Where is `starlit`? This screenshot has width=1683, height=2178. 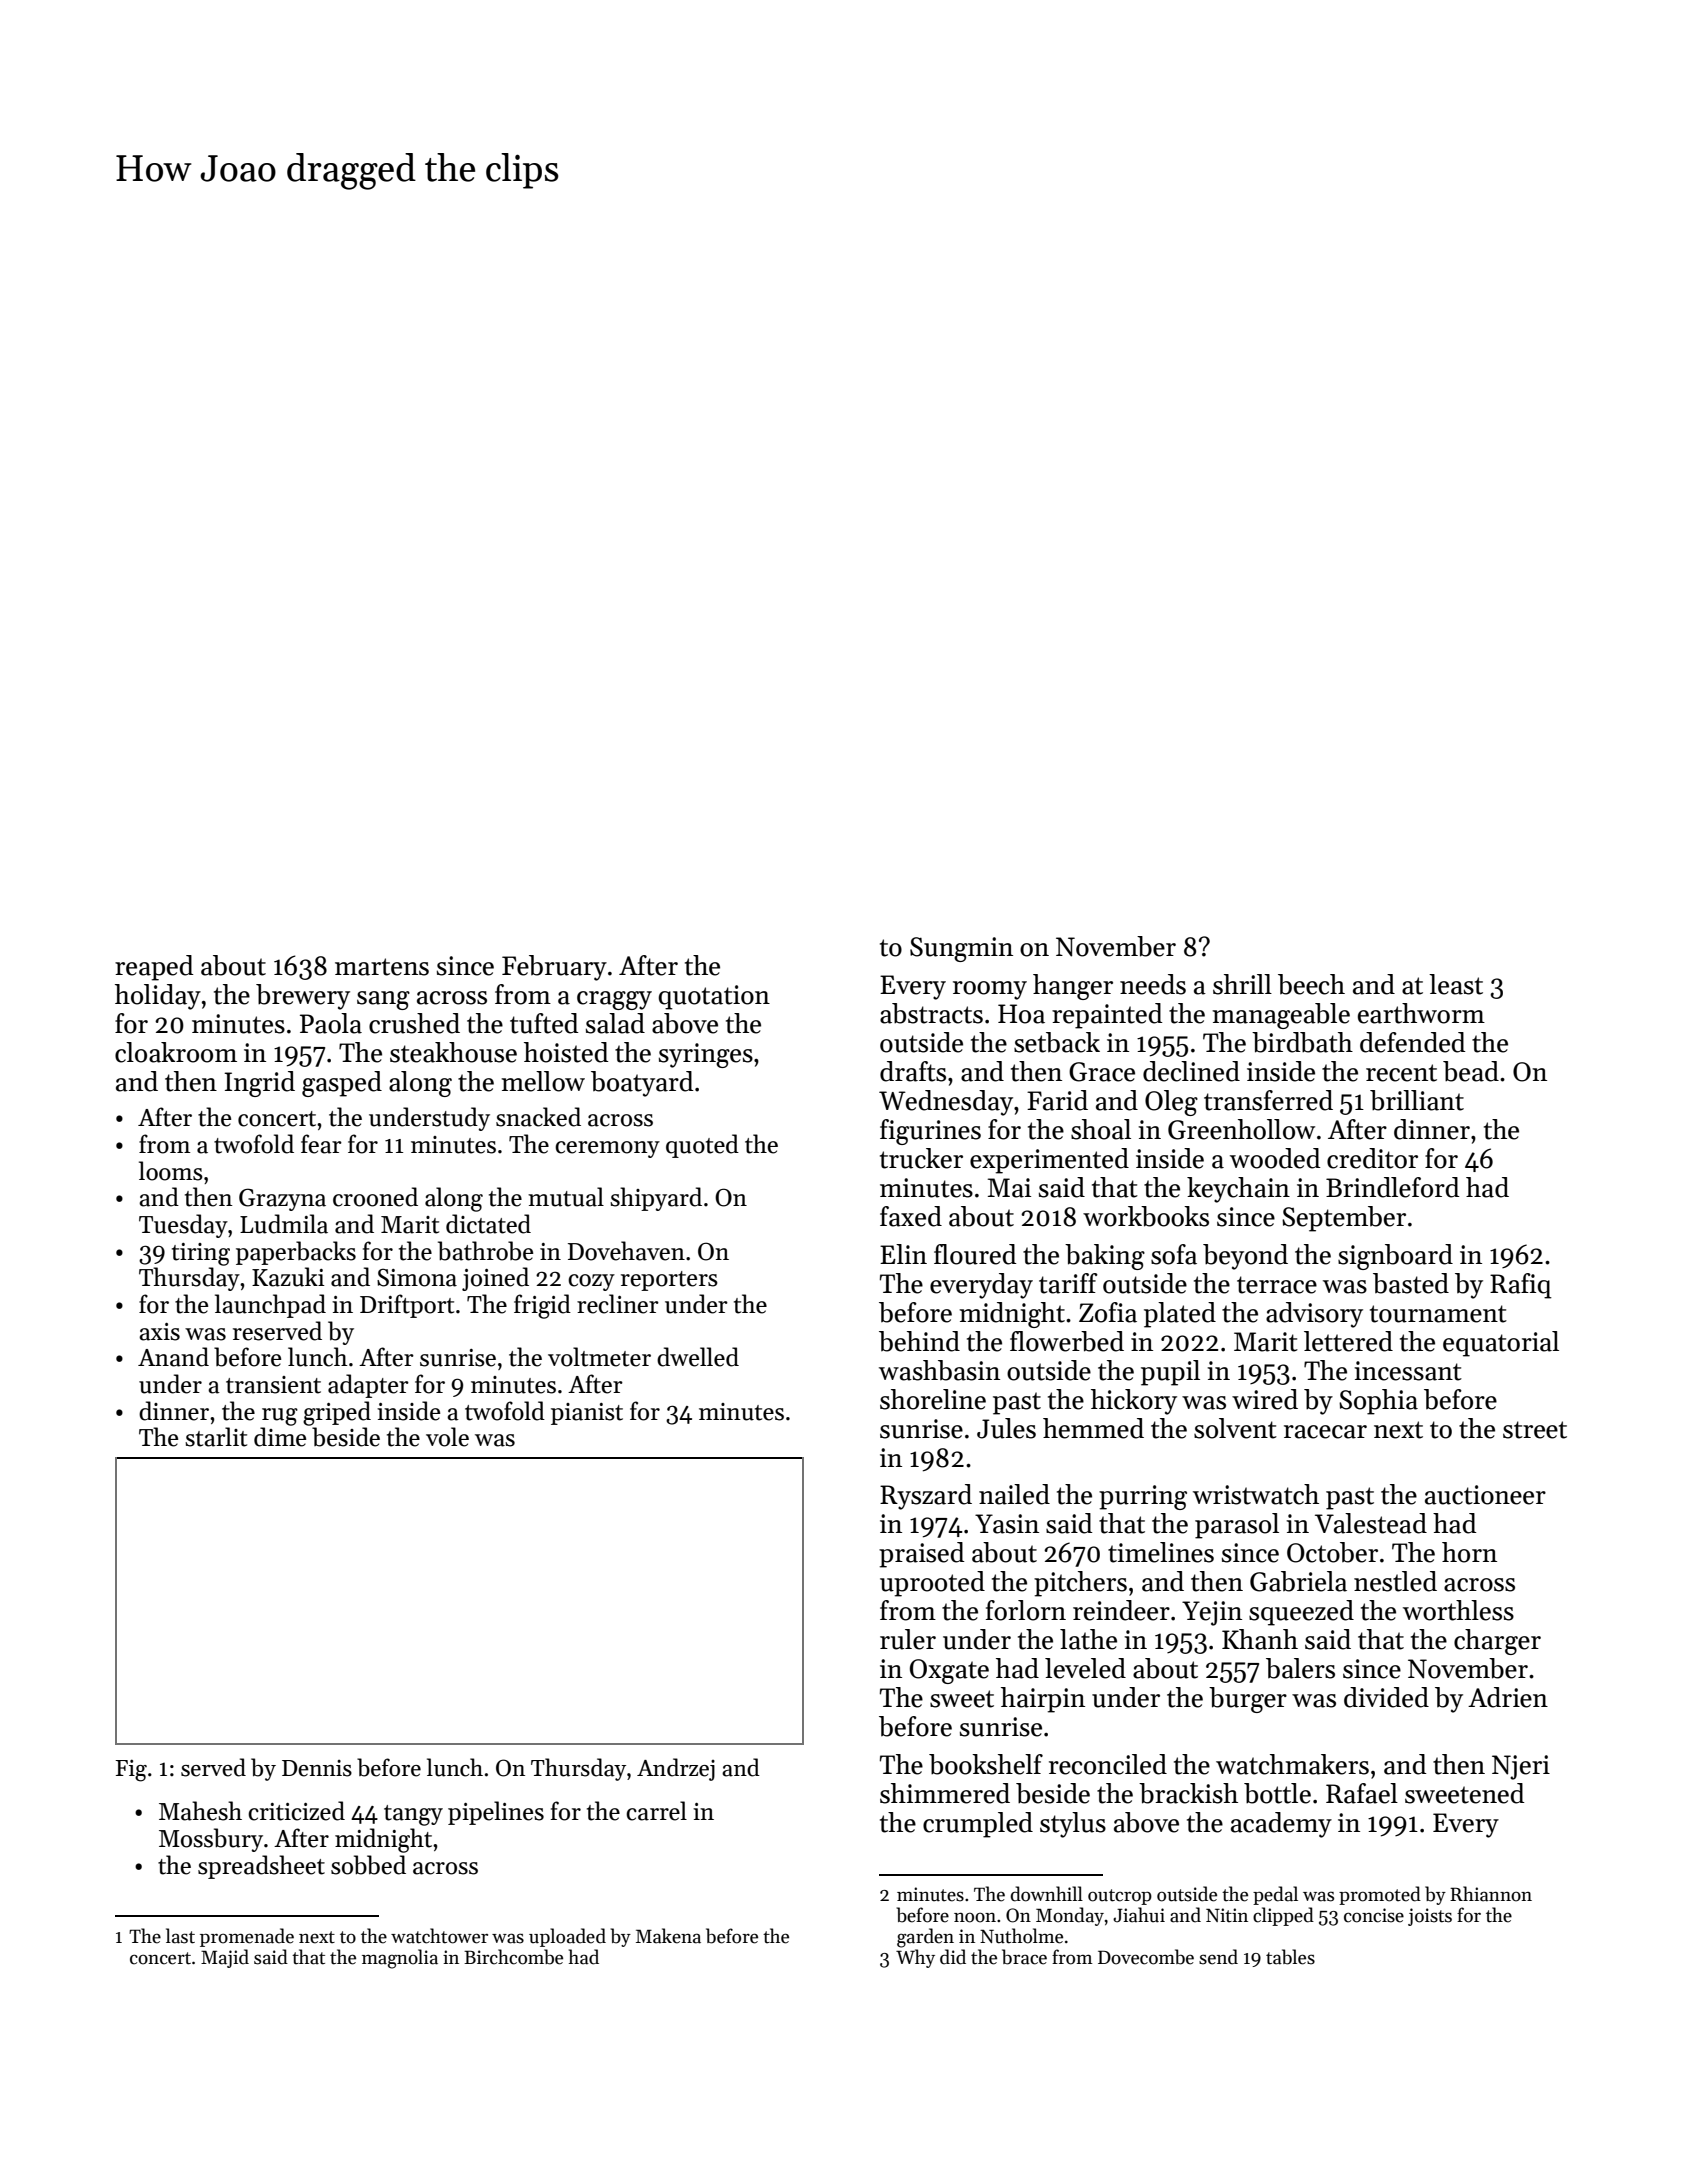 starlit is located at coordinates (216, 1437).
